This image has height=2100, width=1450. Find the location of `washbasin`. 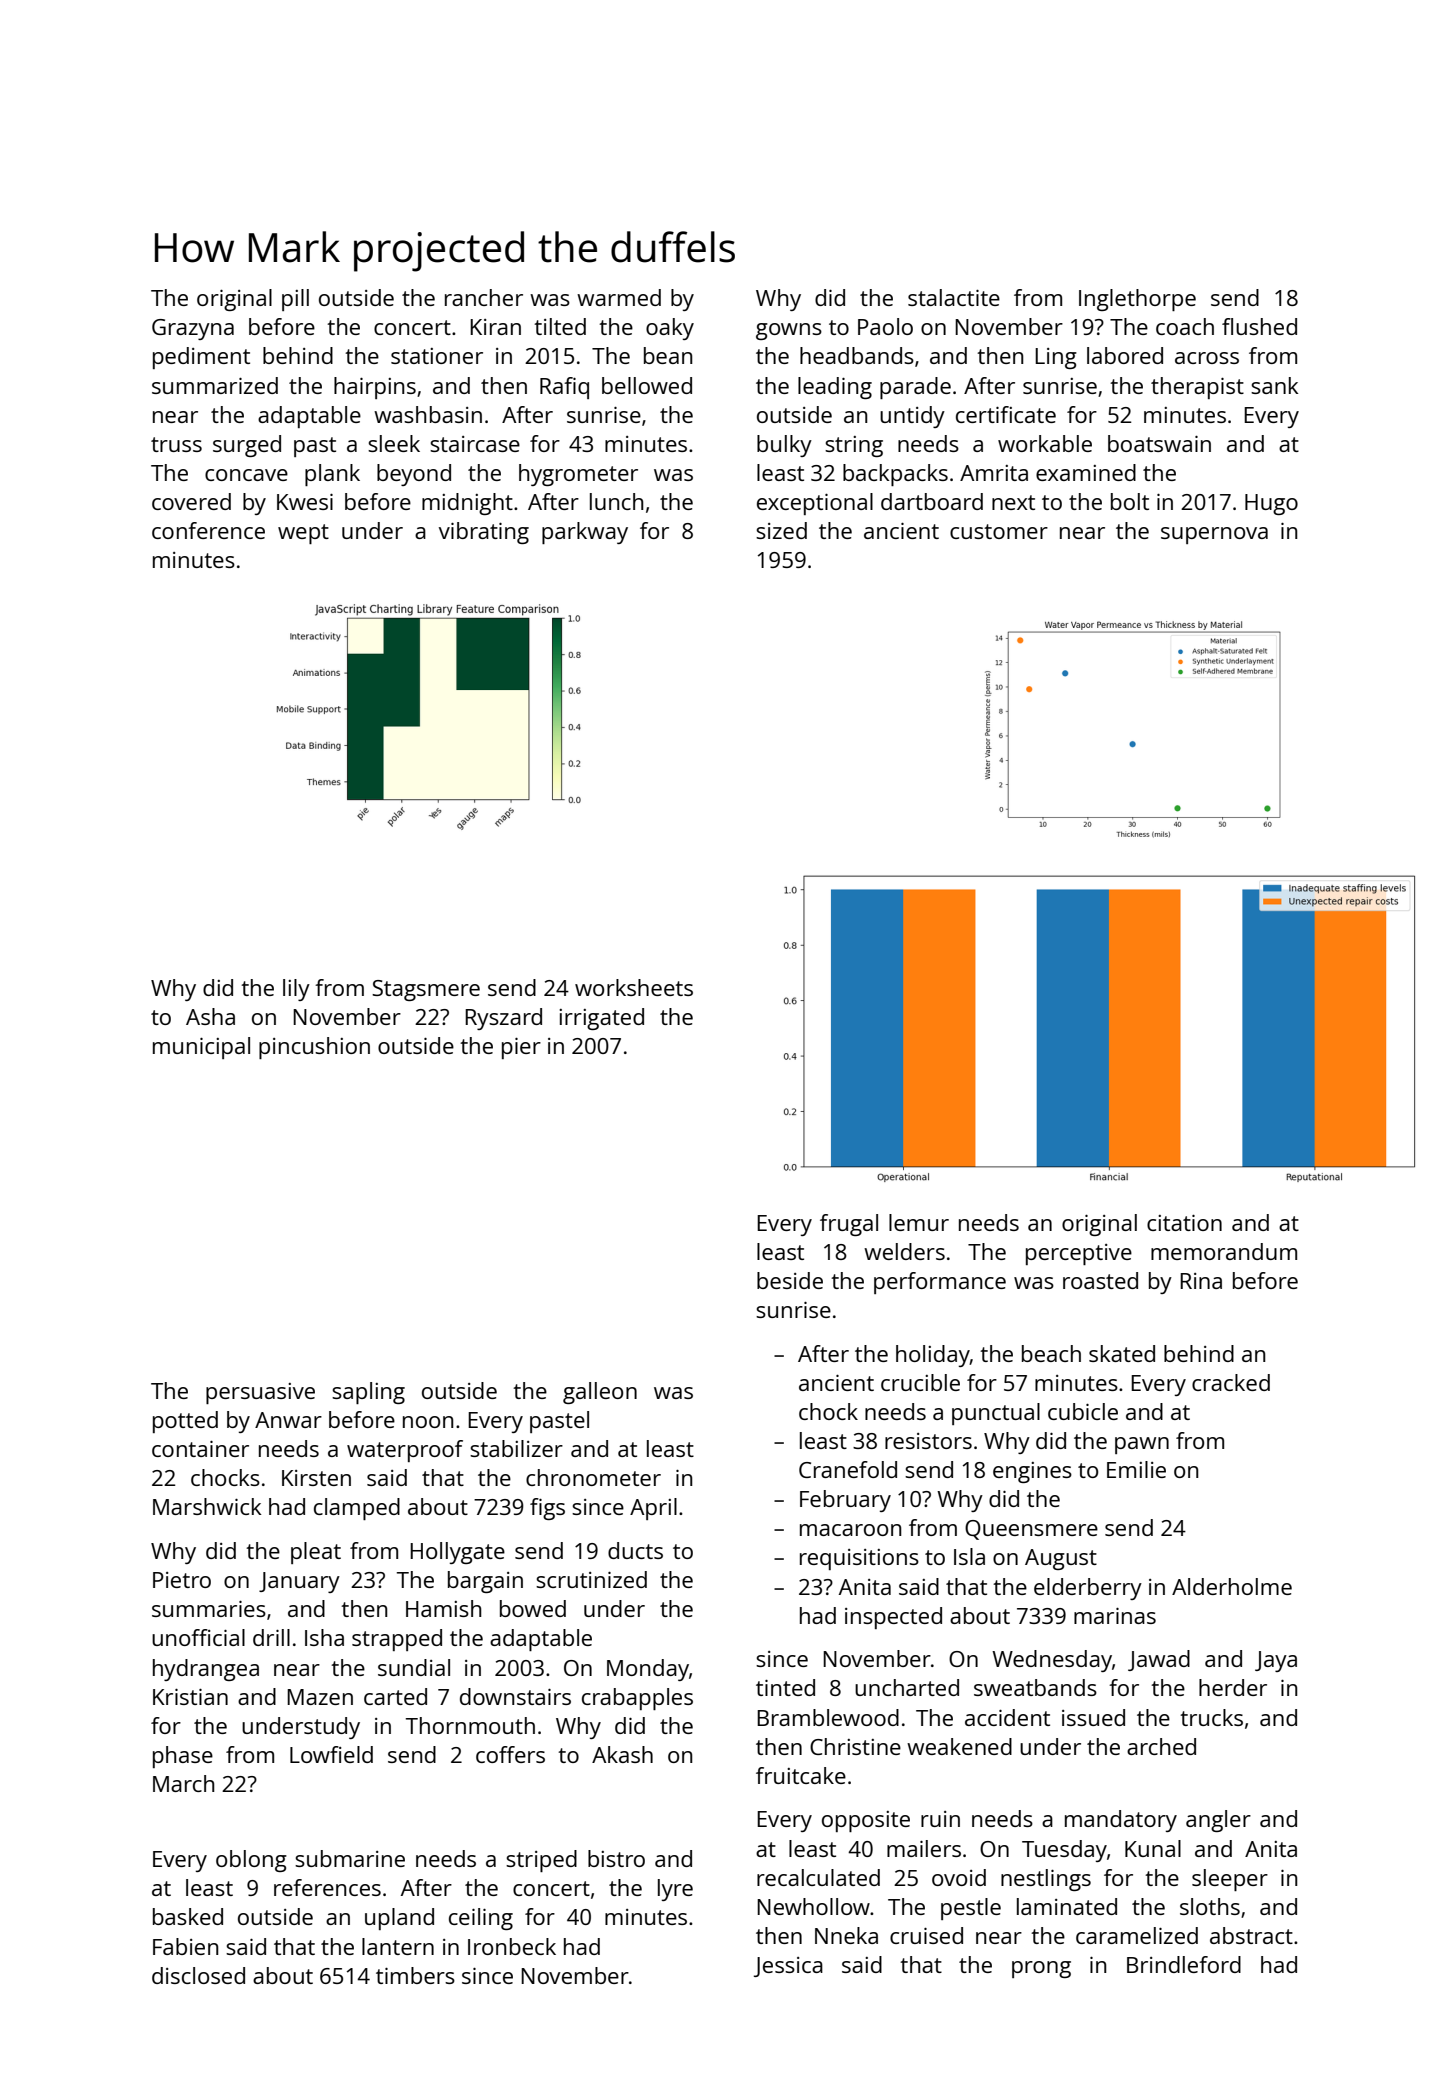

washbasin is located at coordinates (428, 414).
